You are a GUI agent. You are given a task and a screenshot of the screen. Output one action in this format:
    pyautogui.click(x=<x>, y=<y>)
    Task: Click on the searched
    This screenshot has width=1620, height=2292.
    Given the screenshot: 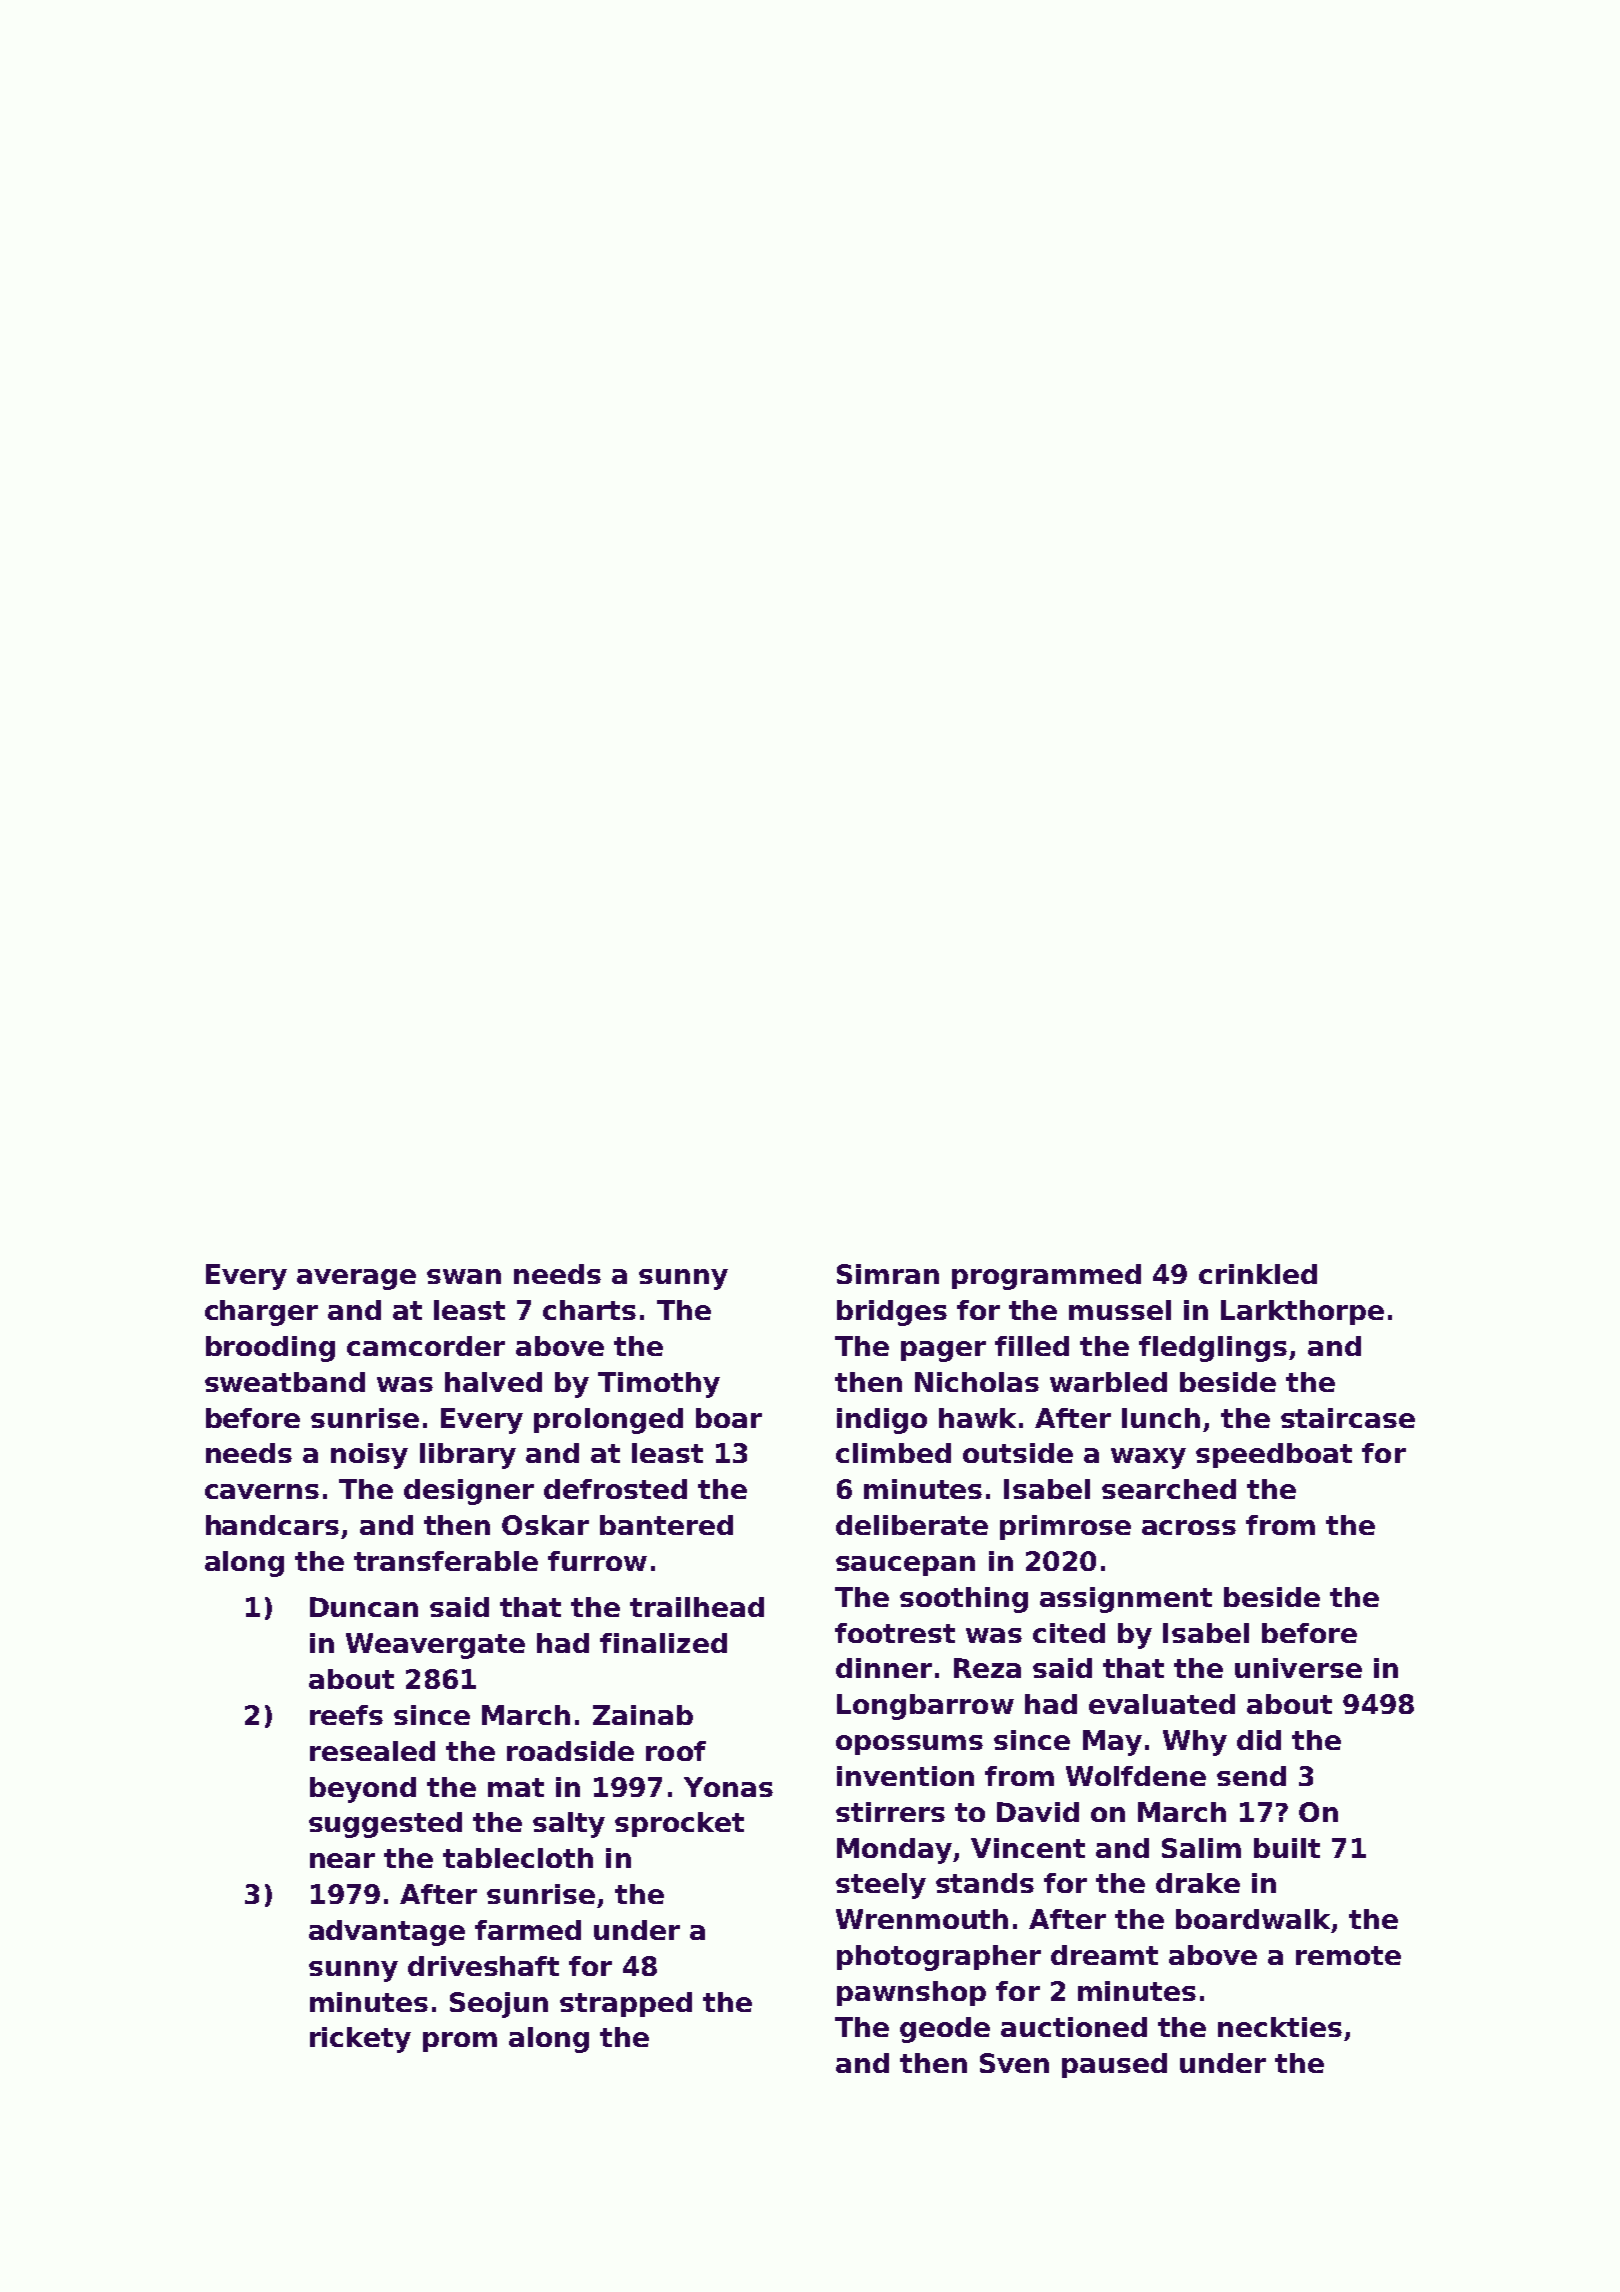 What is the action you would take?
    pyautogui.click(x=1169, y=1489)
